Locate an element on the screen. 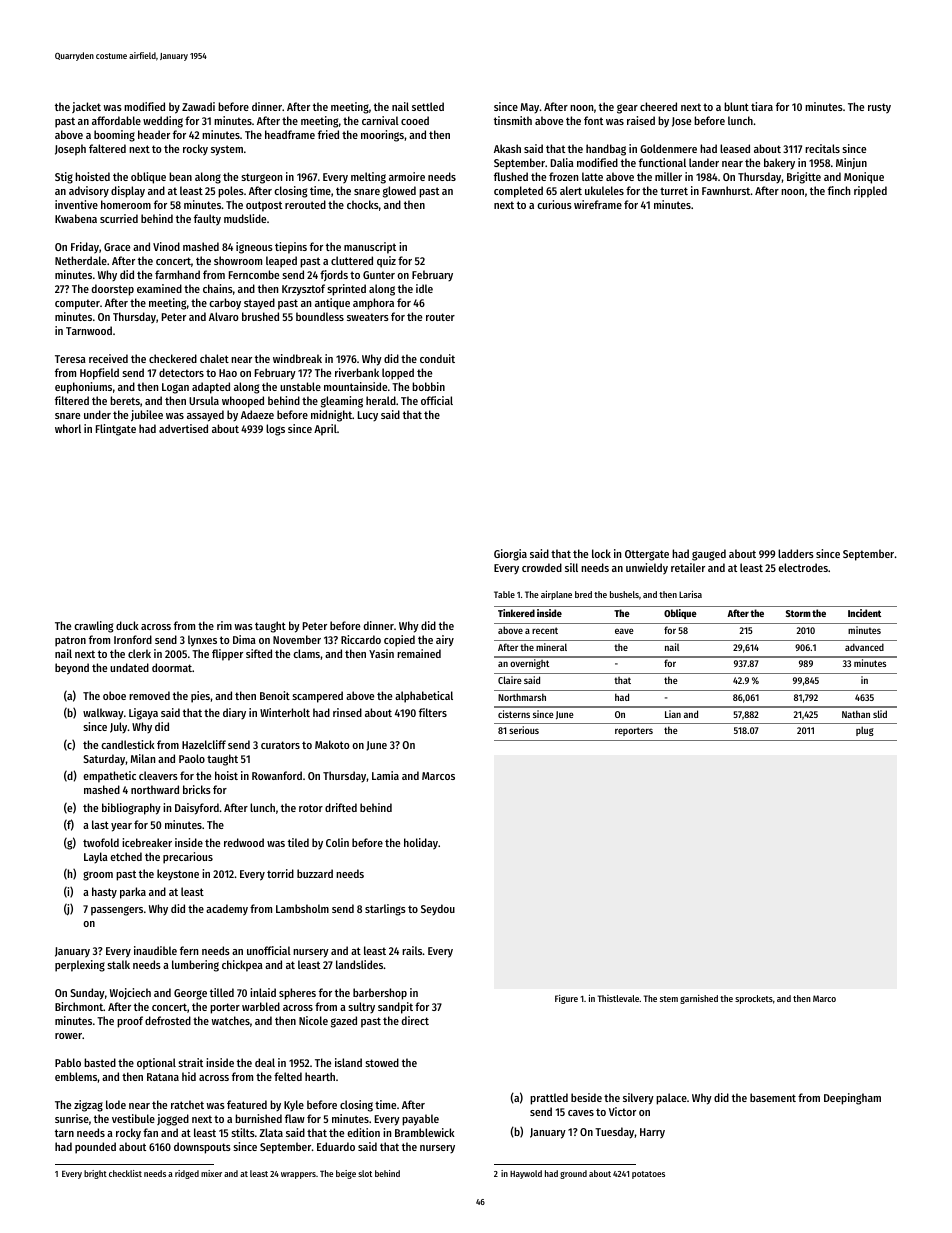 The height and width of the screenshot is (1233, 952). Deepingham is located at coordinates (852, 1099).
